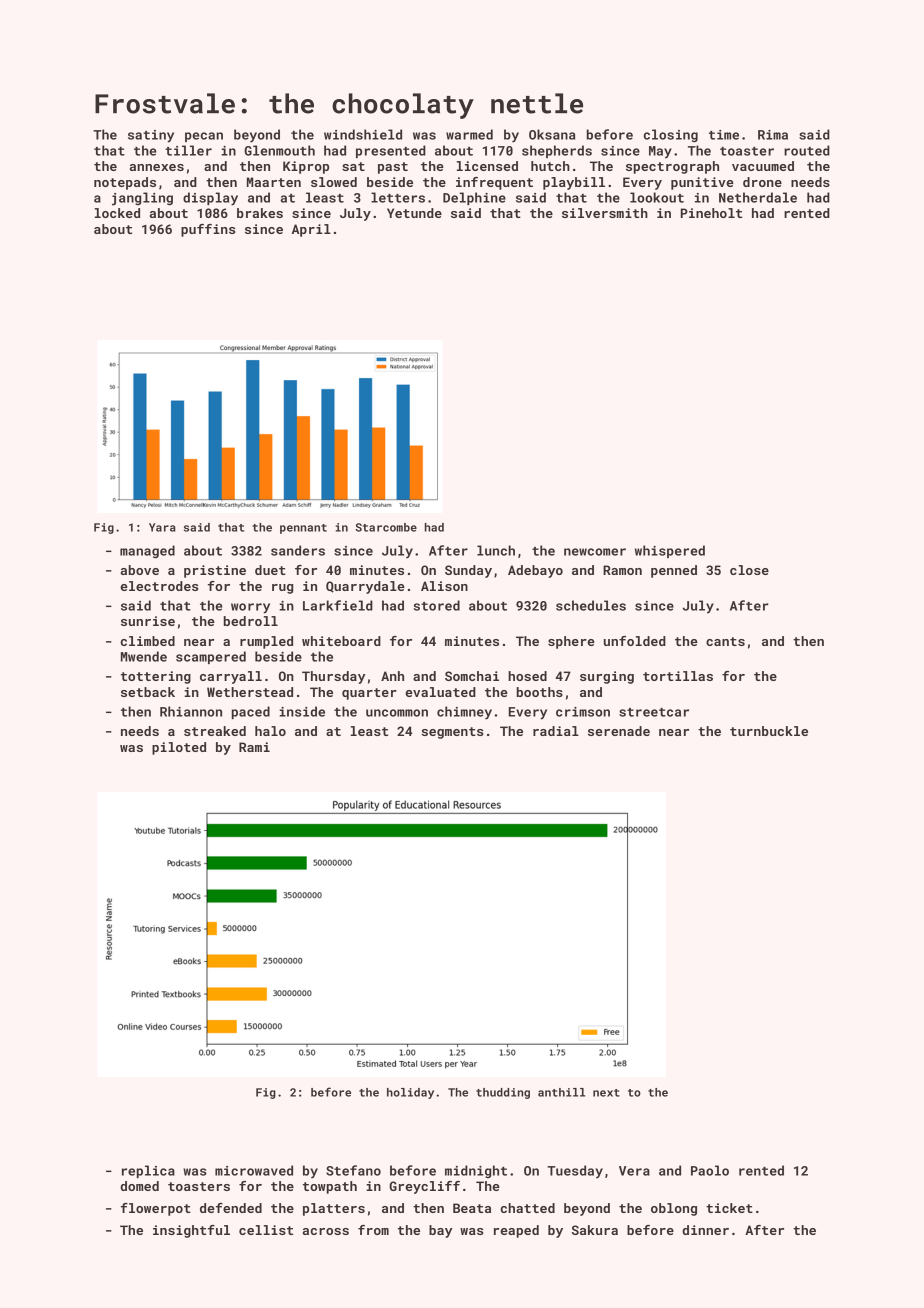 The image size is (924, 1308). Describe the element at coordinates (496, 550) in the document. I see `lunch` at that location.
